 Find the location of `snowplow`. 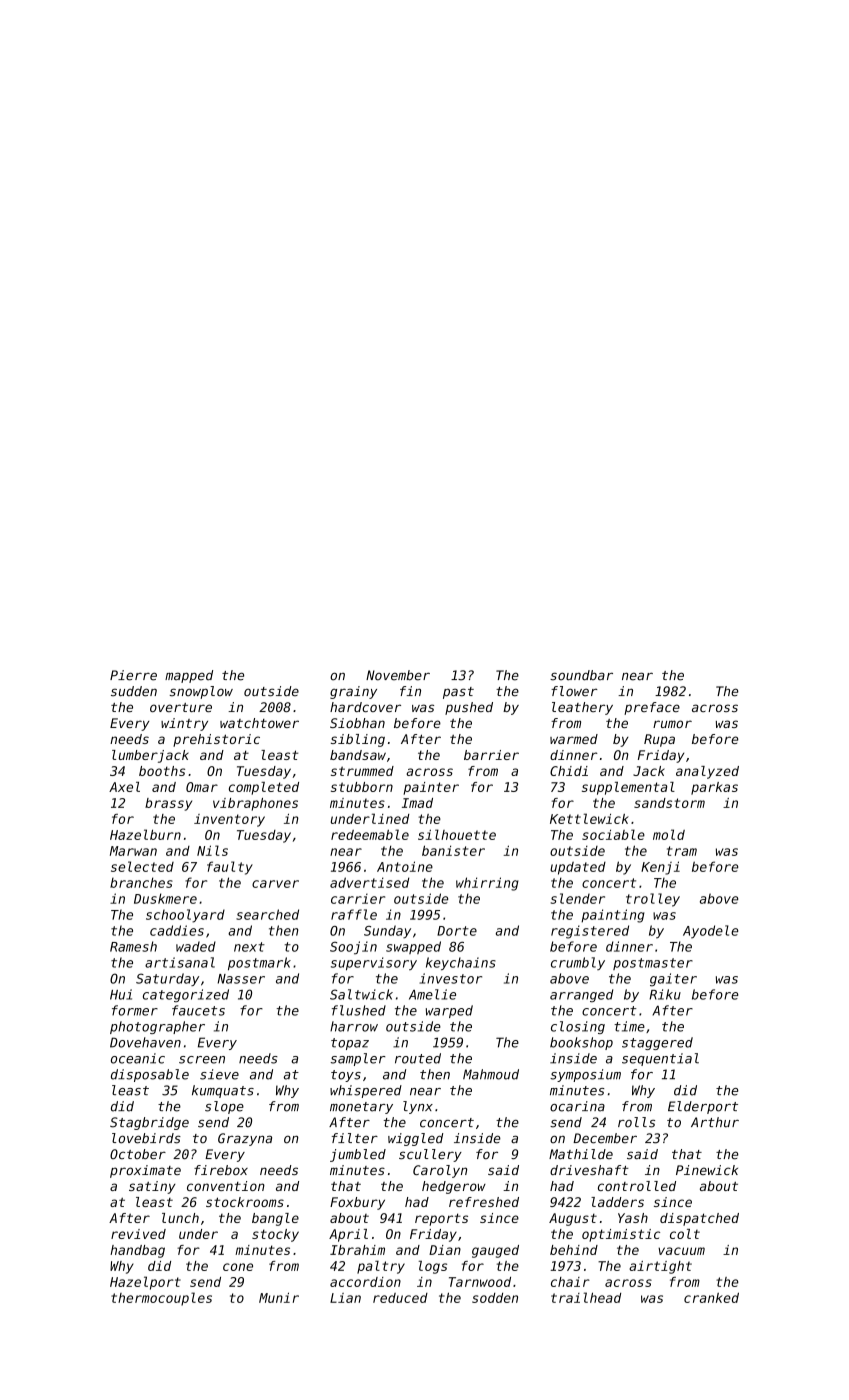

snowplow is located at coordinates (201, 692).
